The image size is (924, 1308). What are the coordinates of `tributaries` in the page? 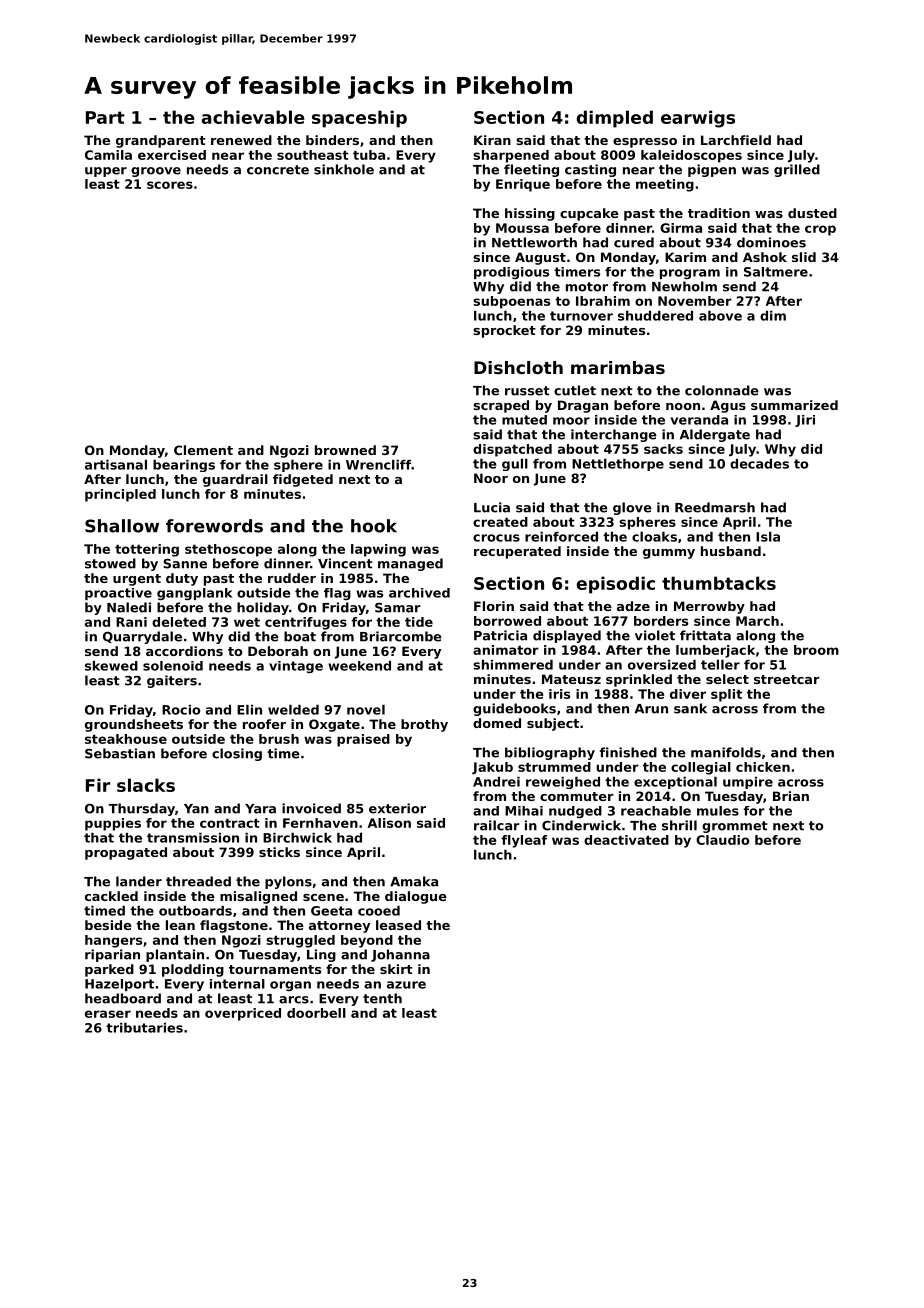 It's located at (144, 1028).
